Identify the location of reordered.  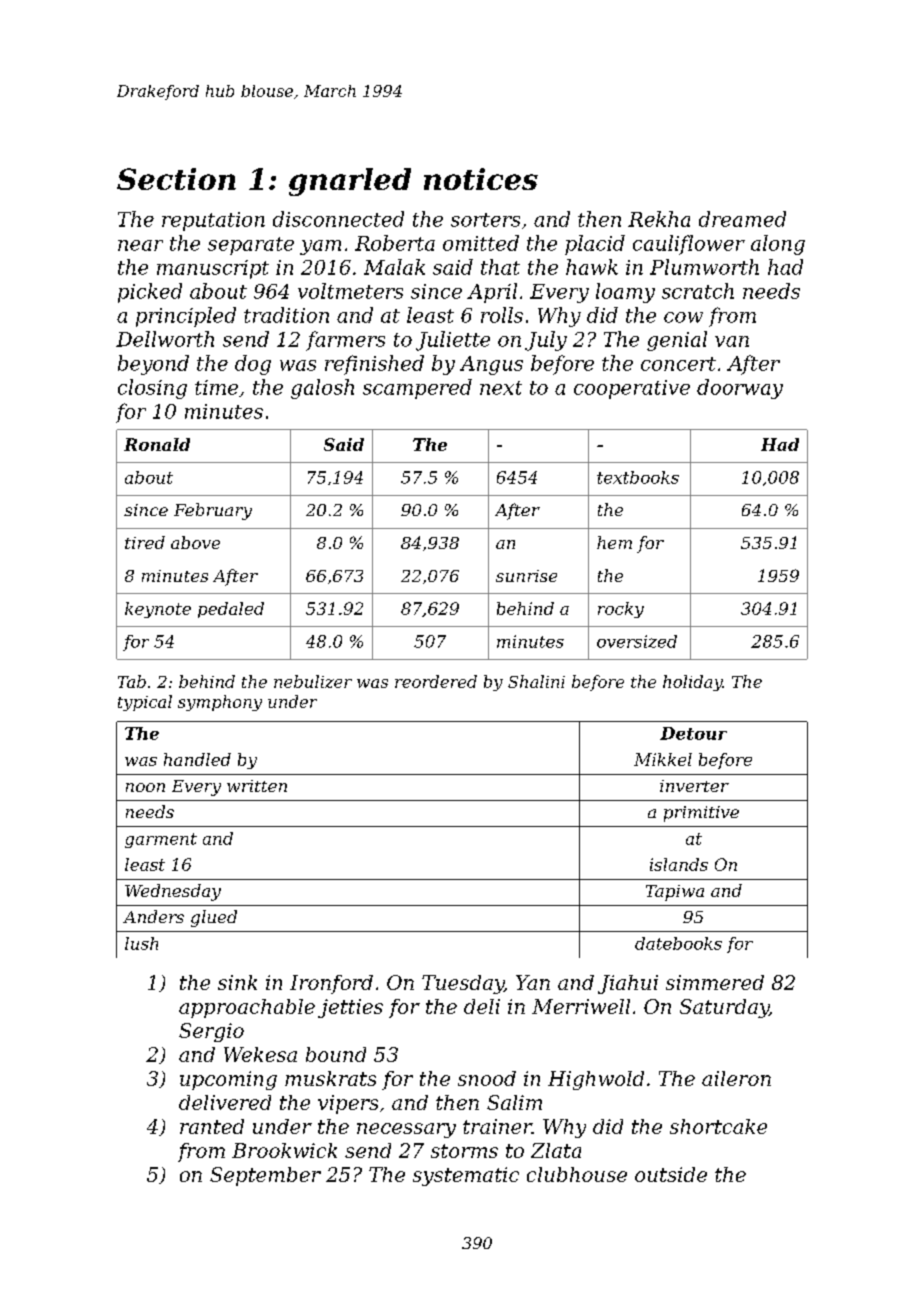
(436, 681).
